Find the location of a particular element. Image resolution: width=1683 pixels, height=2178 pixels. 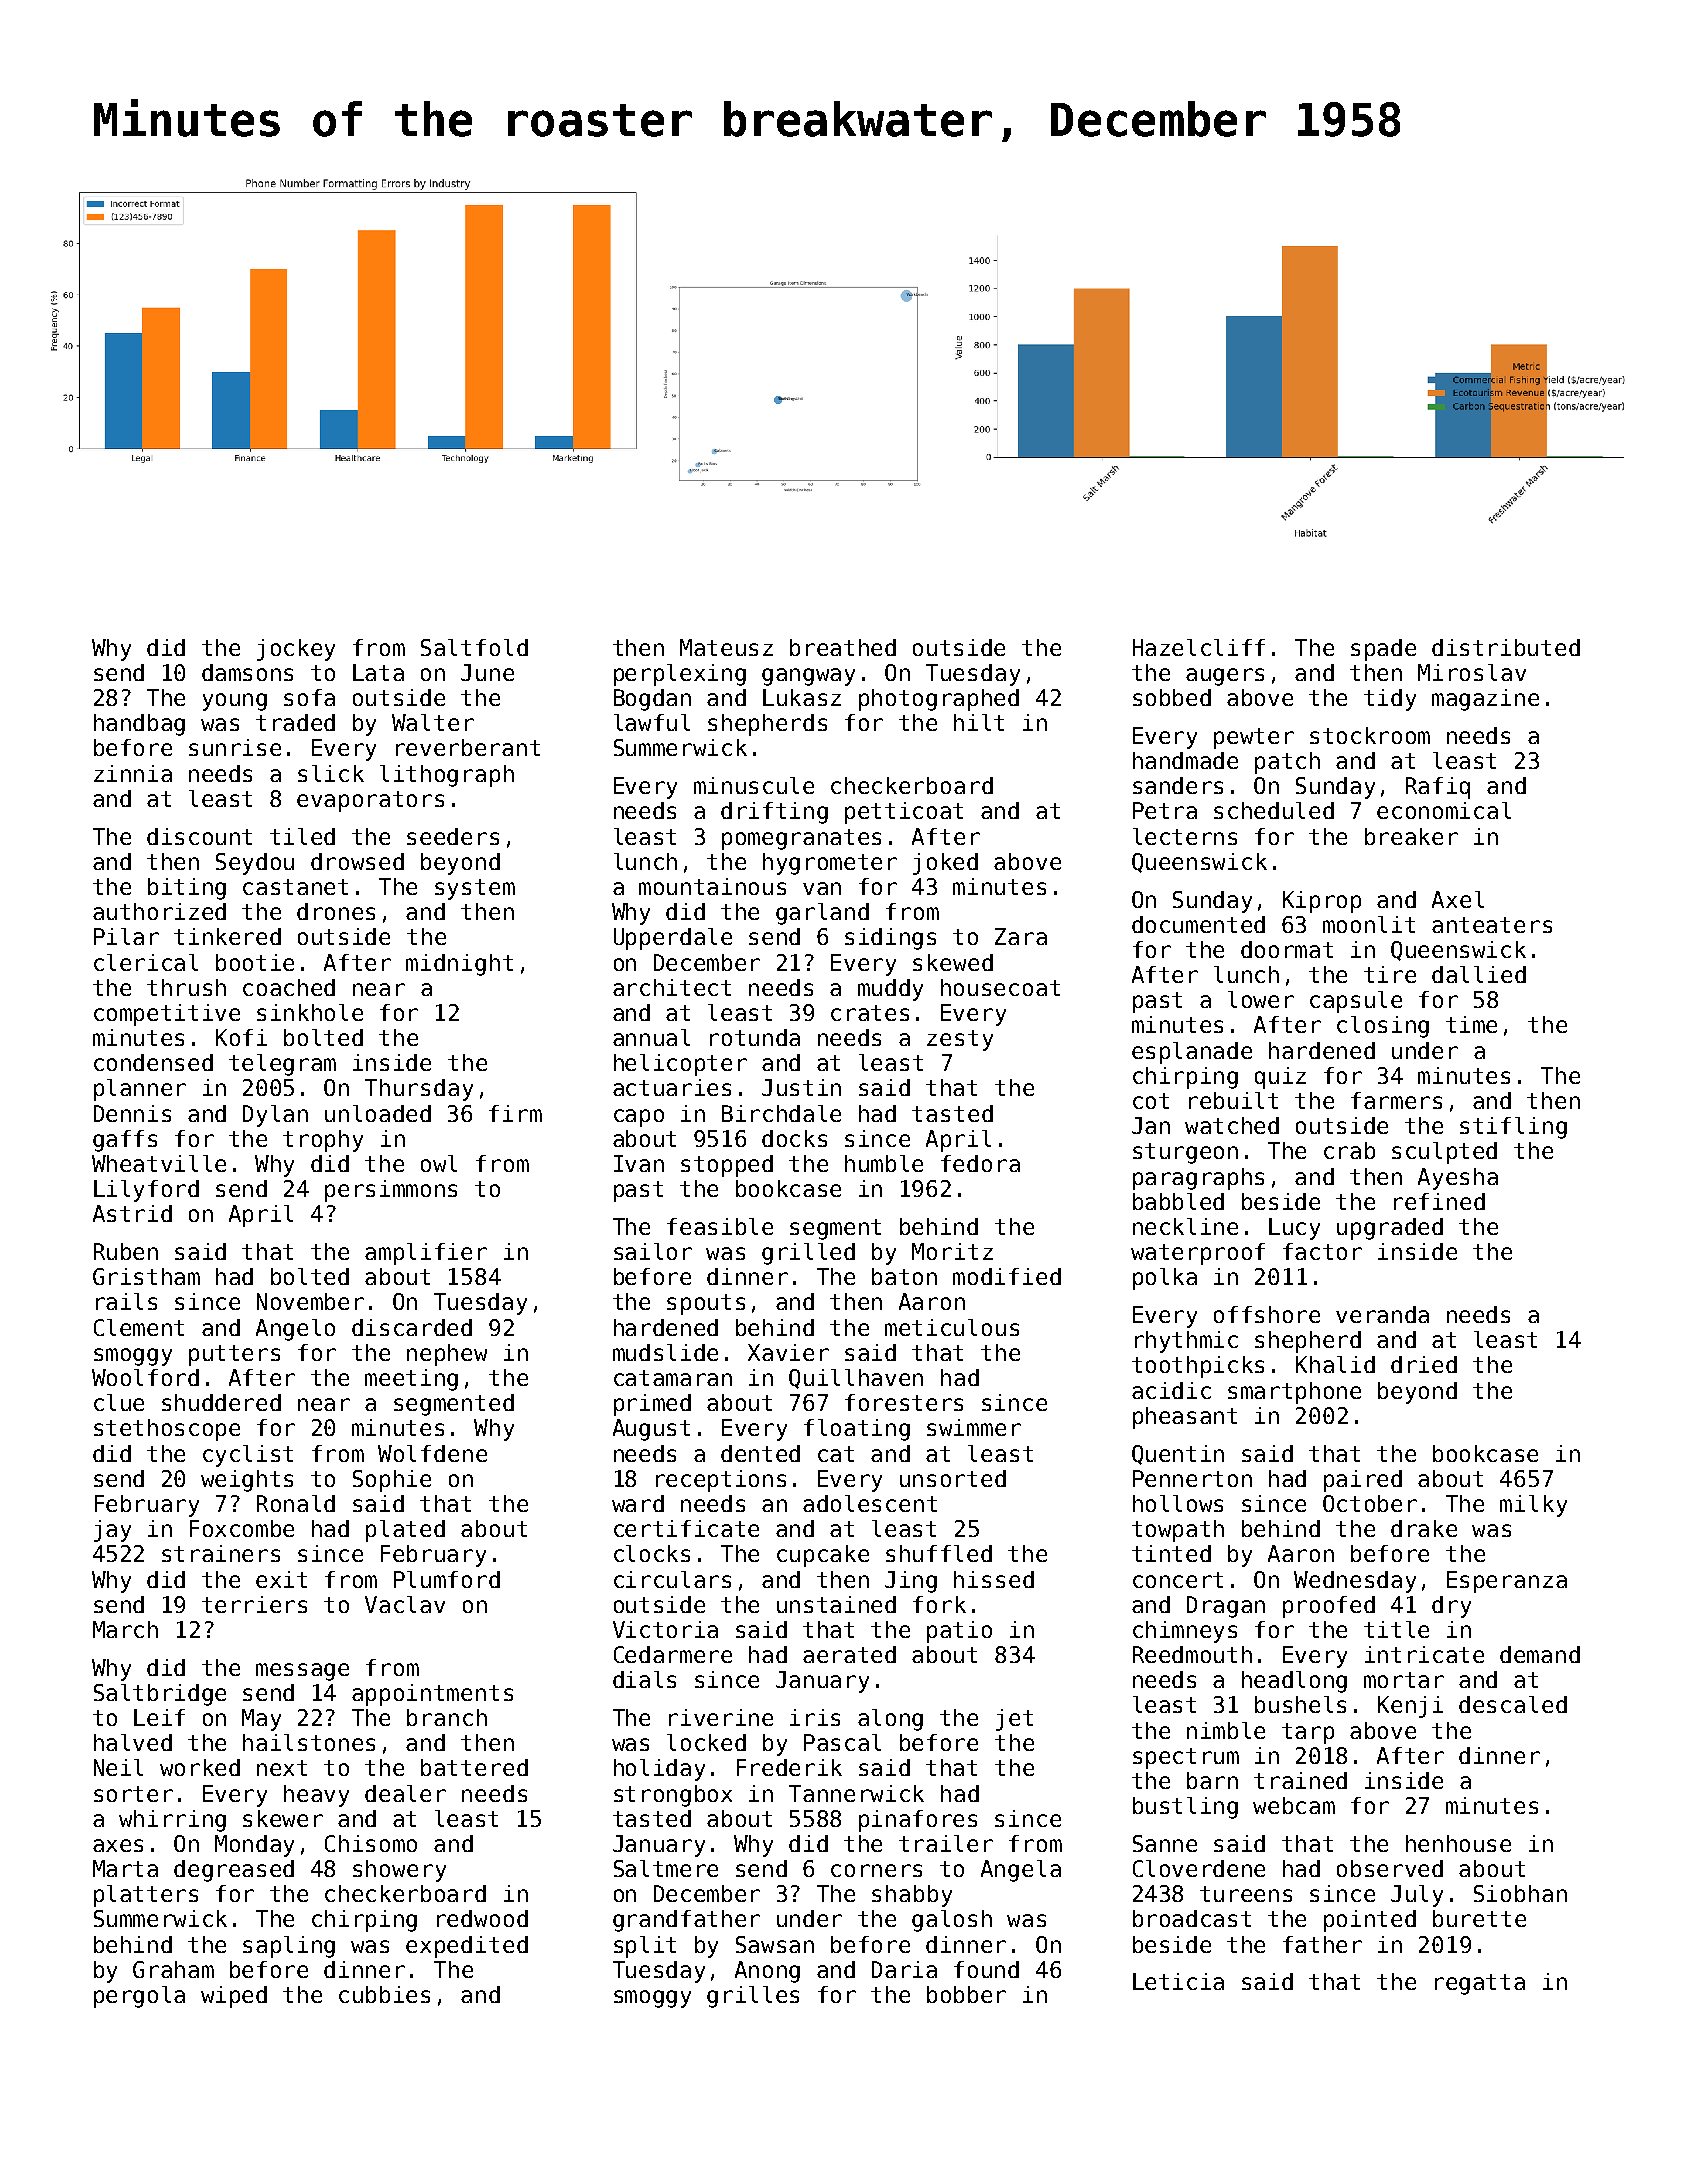

doormat is located at coordinates (1287, 949).
